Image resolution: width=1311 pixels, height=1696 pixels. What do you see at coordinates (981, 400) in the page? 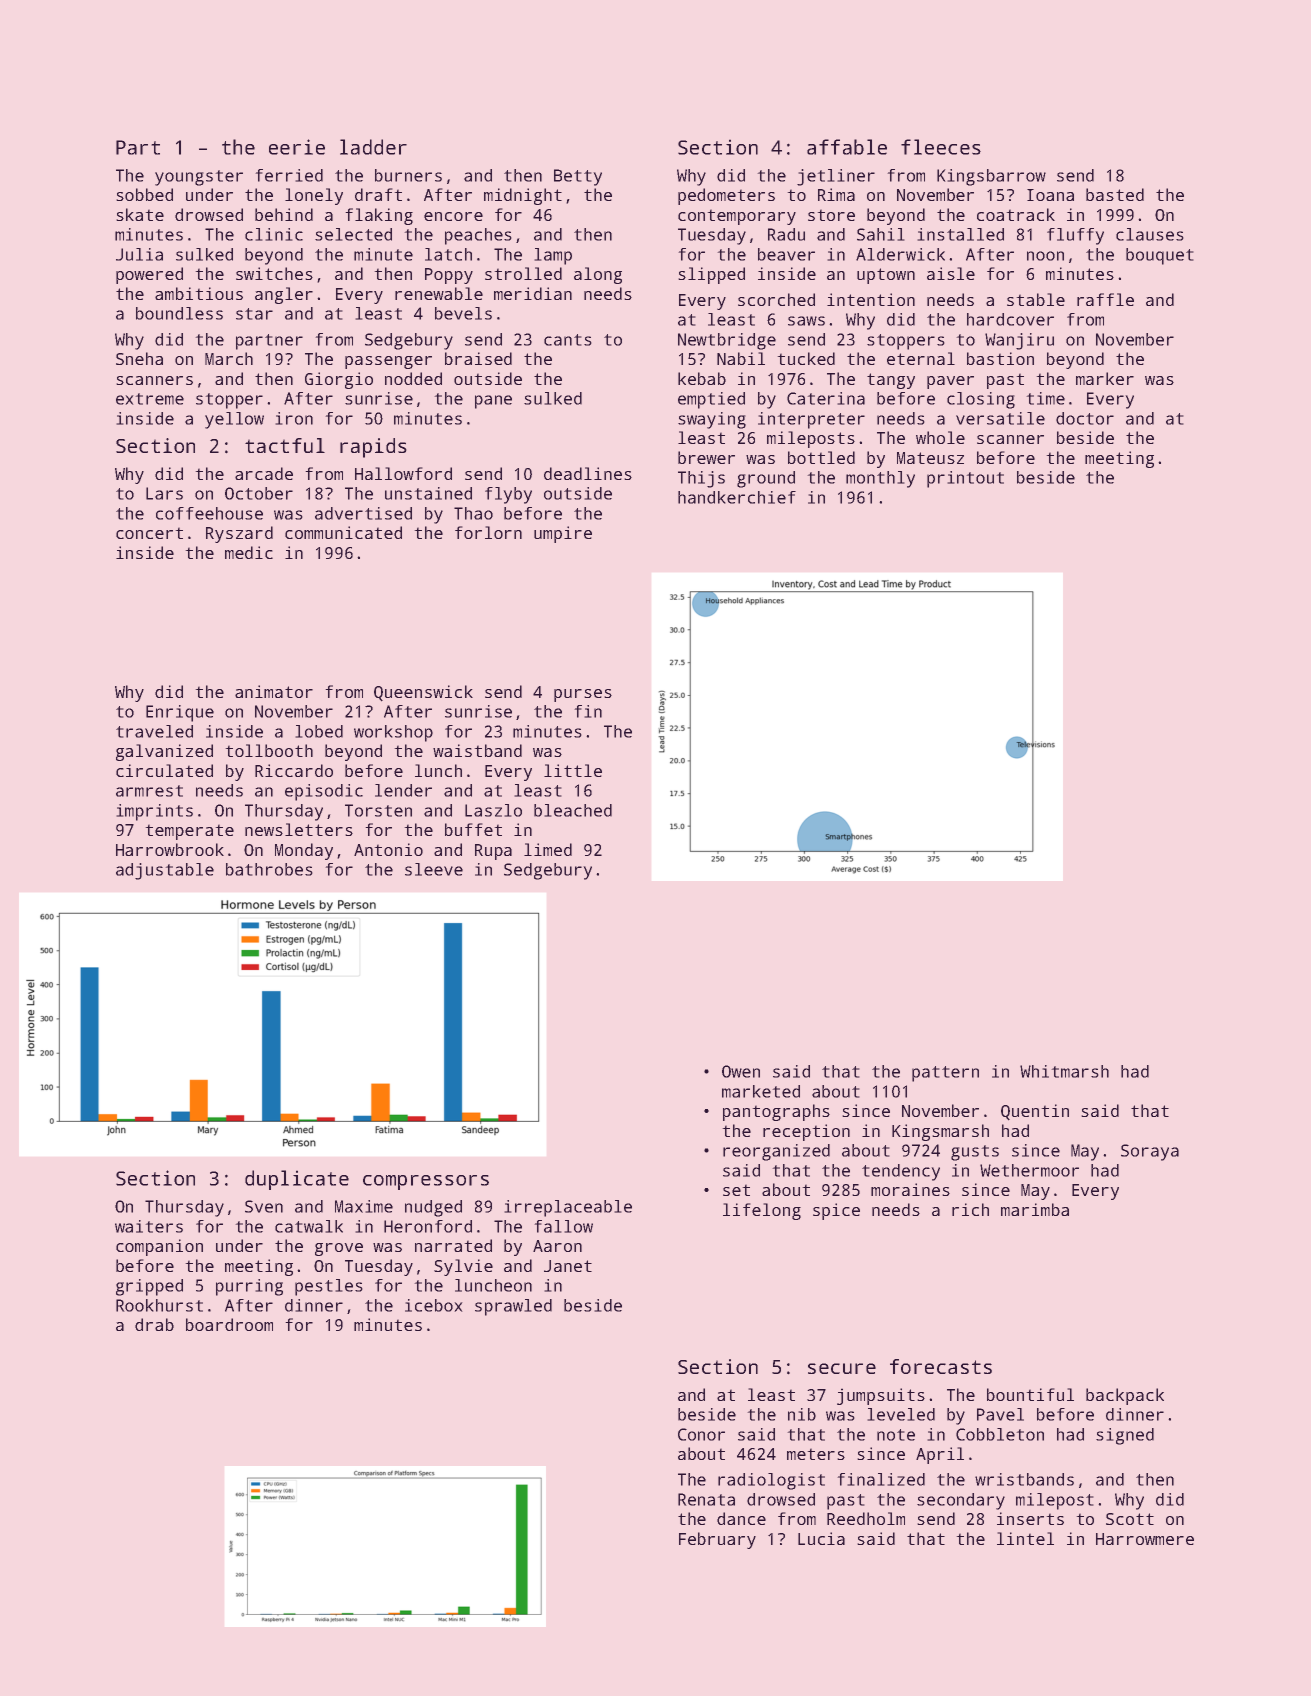
I see `closing` at bounding box center [981, 400].
